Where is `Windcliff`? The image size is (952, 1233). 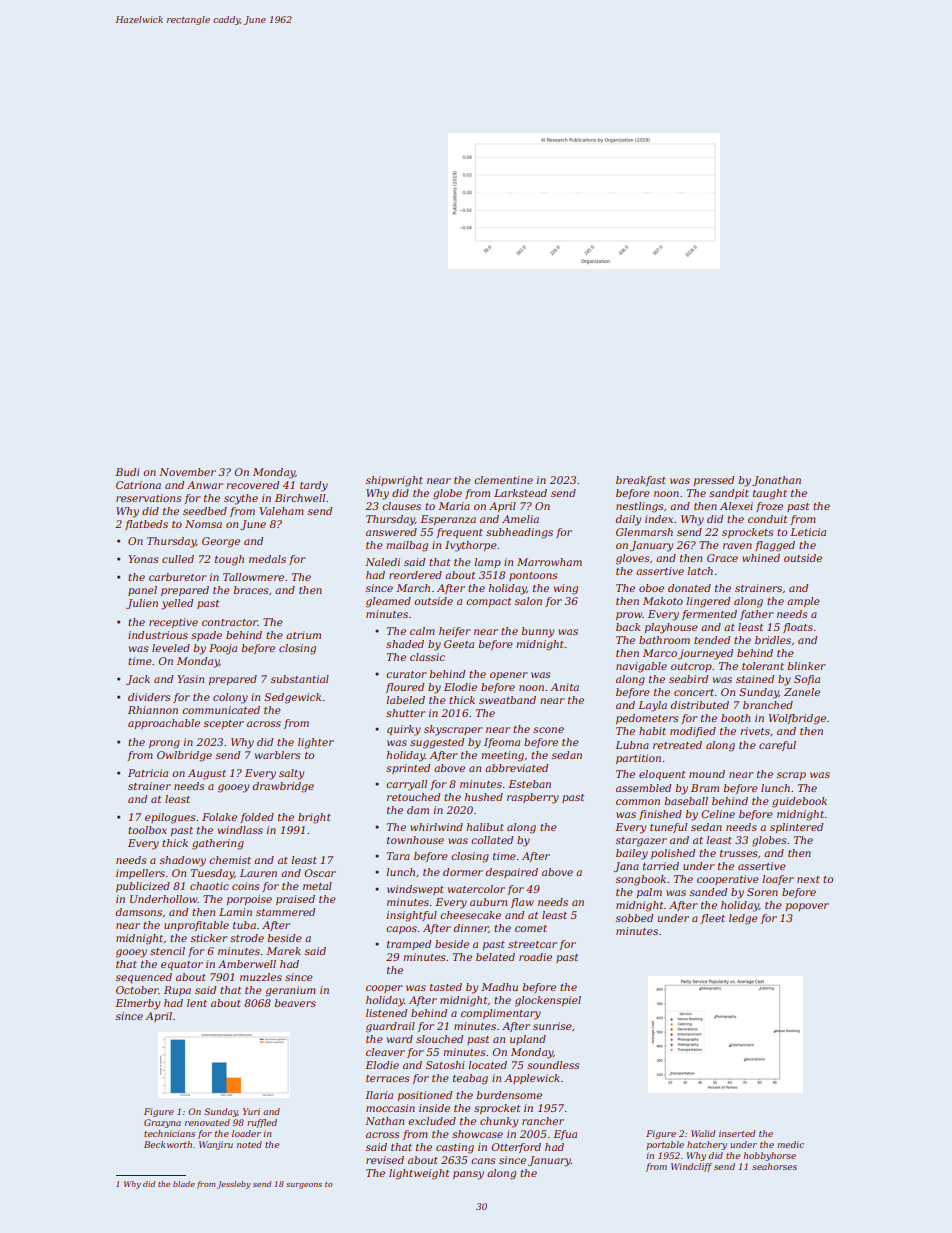
Windcliff is located at coordinates (691, 1167).
